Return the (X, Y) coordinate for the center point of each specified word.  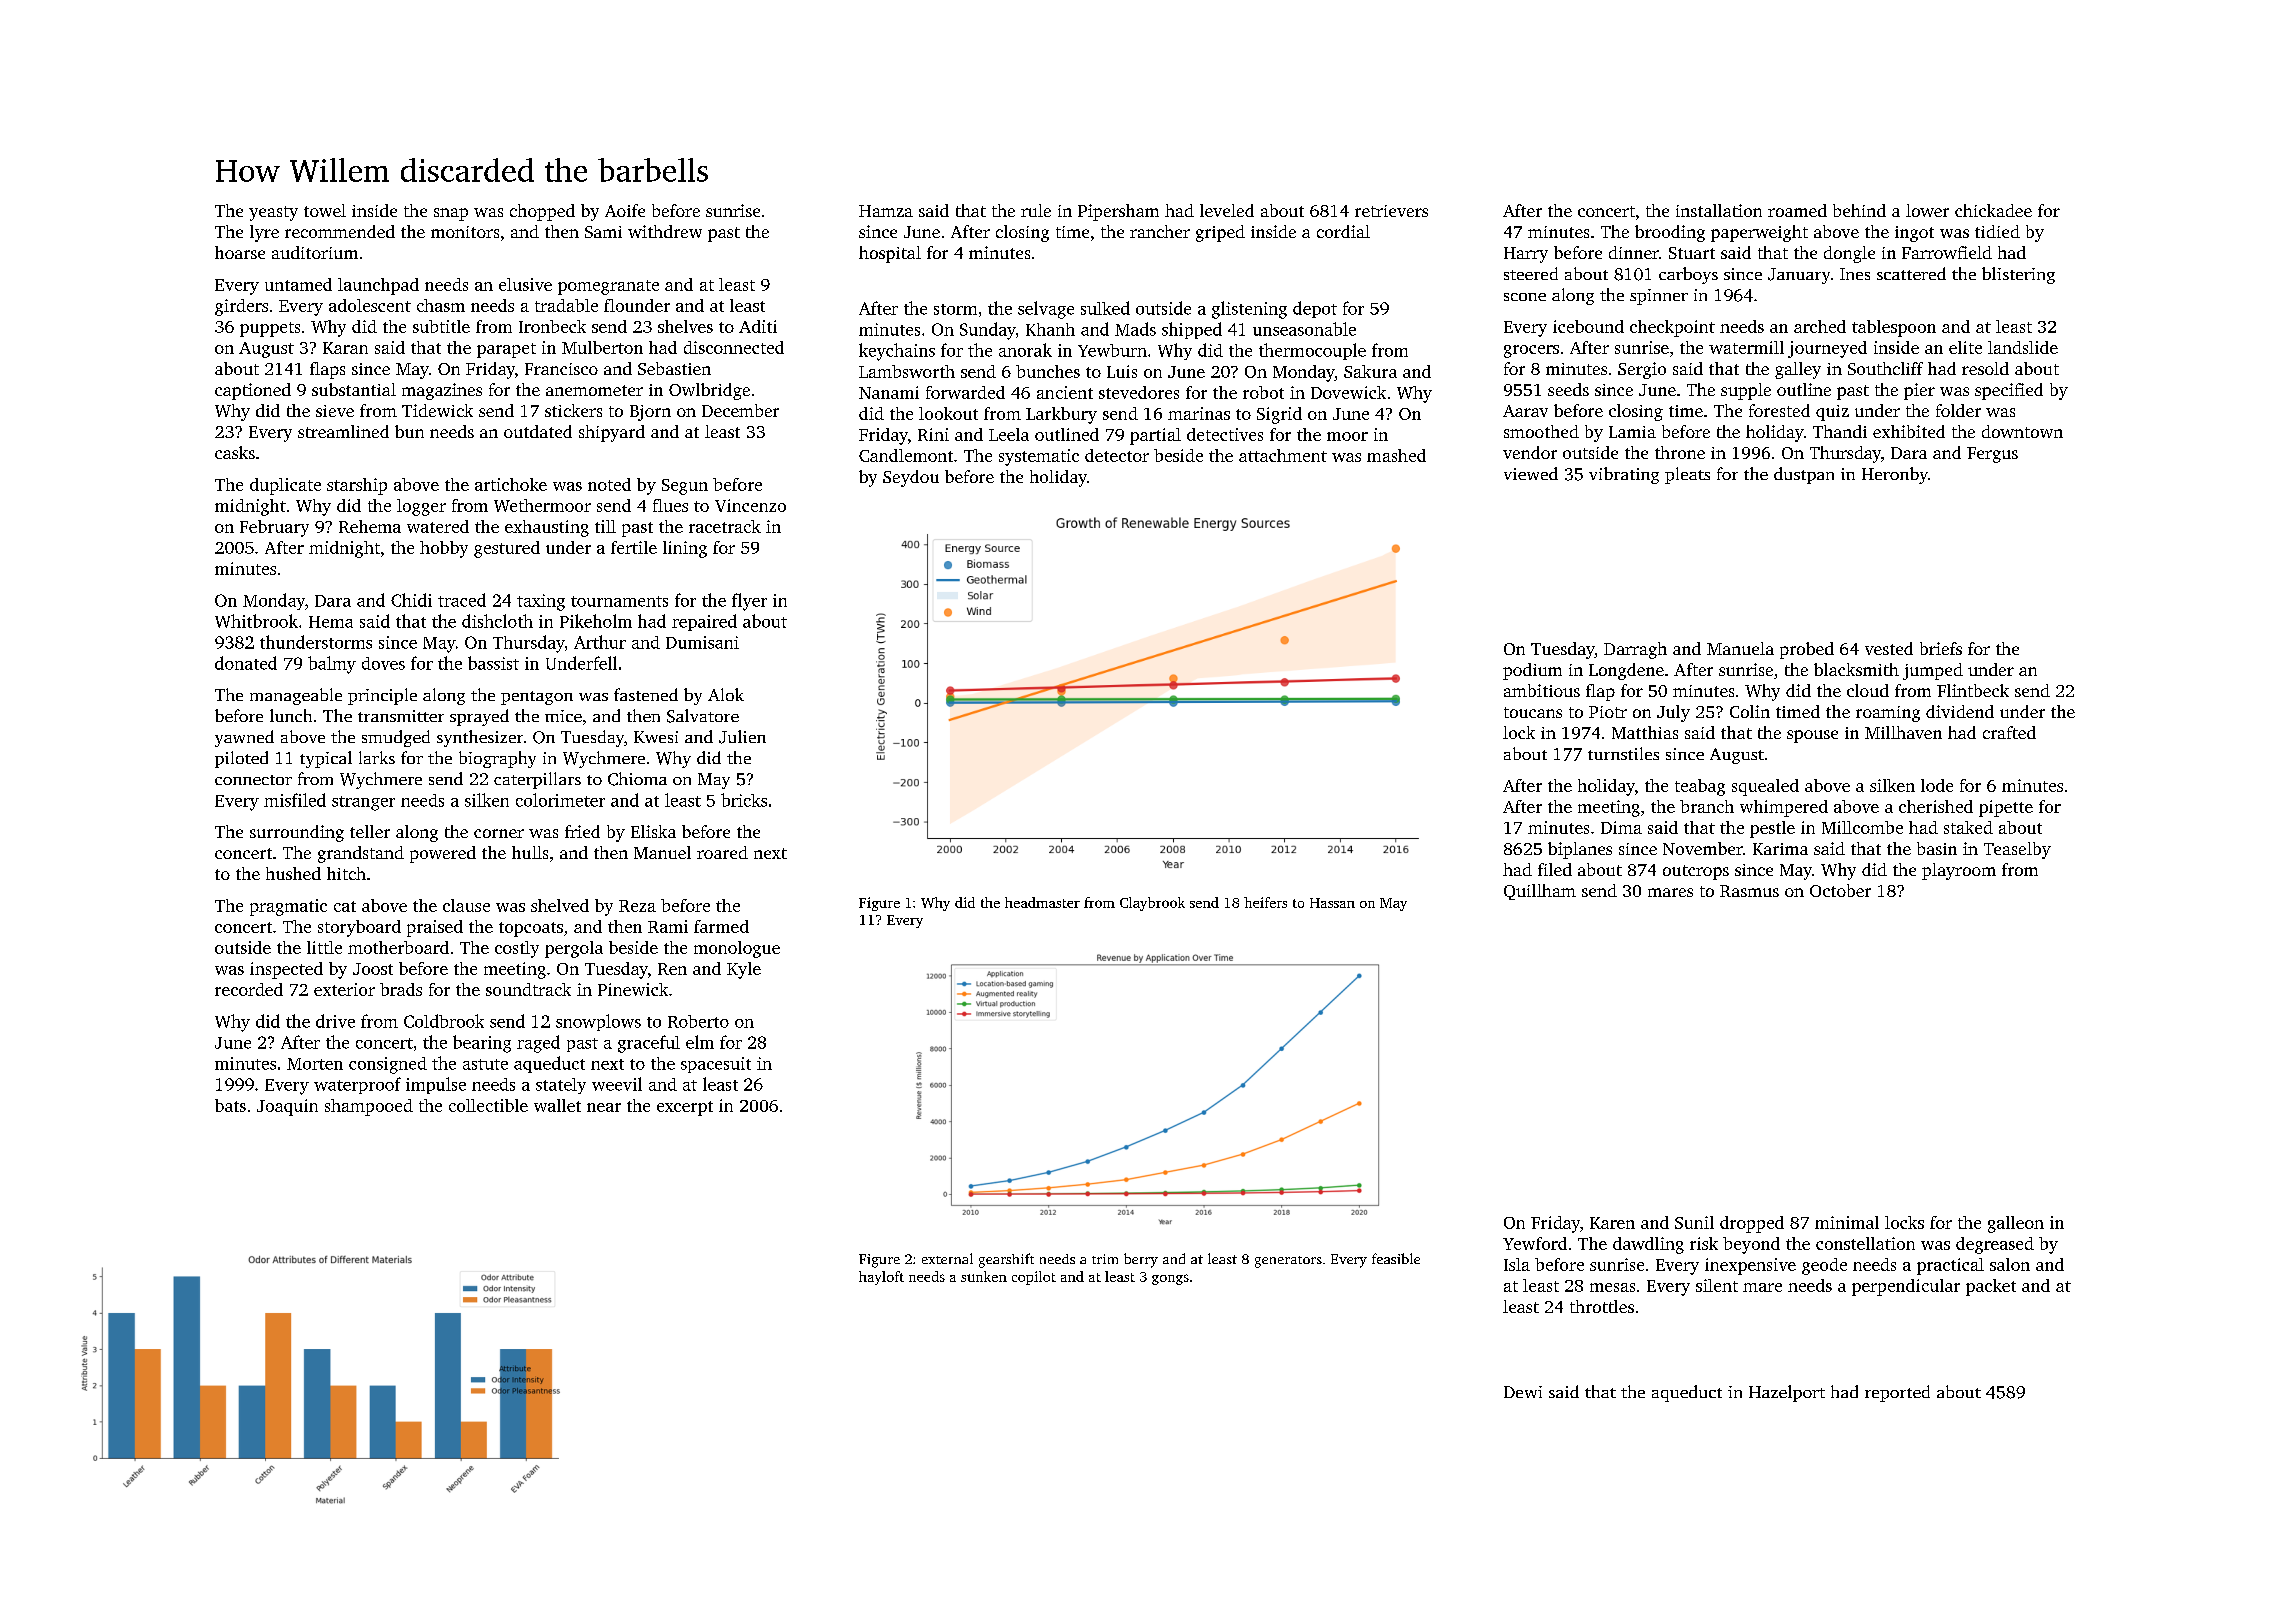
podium (1532, 671)
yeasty (273, 213)
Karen (1612, 1223)
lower (1927, 210)
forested (1779, 410)
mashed (1396, 455)
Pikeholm (596, 621)
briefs (1941, 648)
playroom (1959, 871)
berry (1141, 1260)
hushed (293, 873)
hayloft (881, 1278)
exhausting (547, 528)
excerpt (685, 1108)
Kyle (744, 970)
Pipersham (1118, 212)
